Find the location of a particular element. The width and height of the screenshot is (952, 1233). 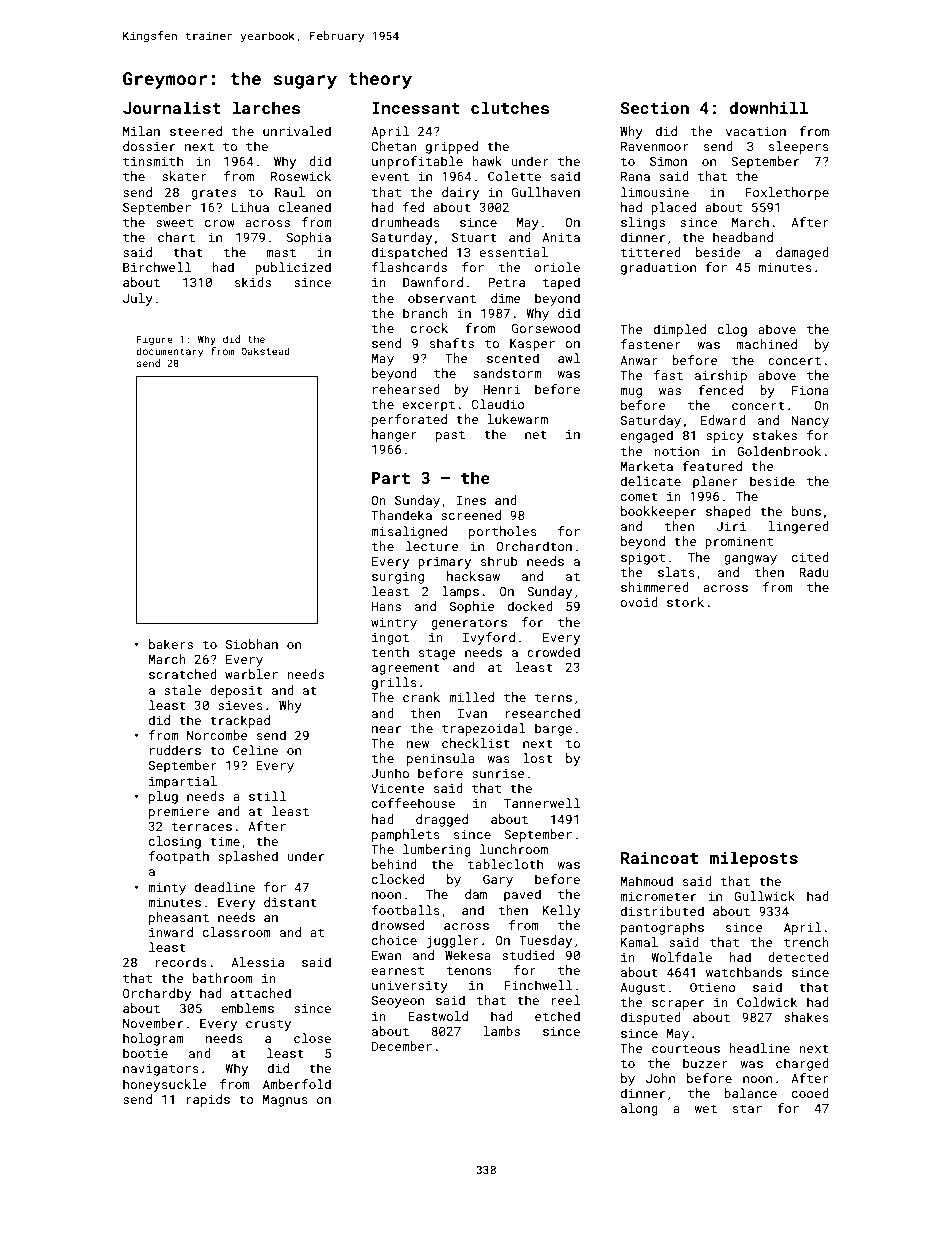

studied is located at coordinates (528, 955).
